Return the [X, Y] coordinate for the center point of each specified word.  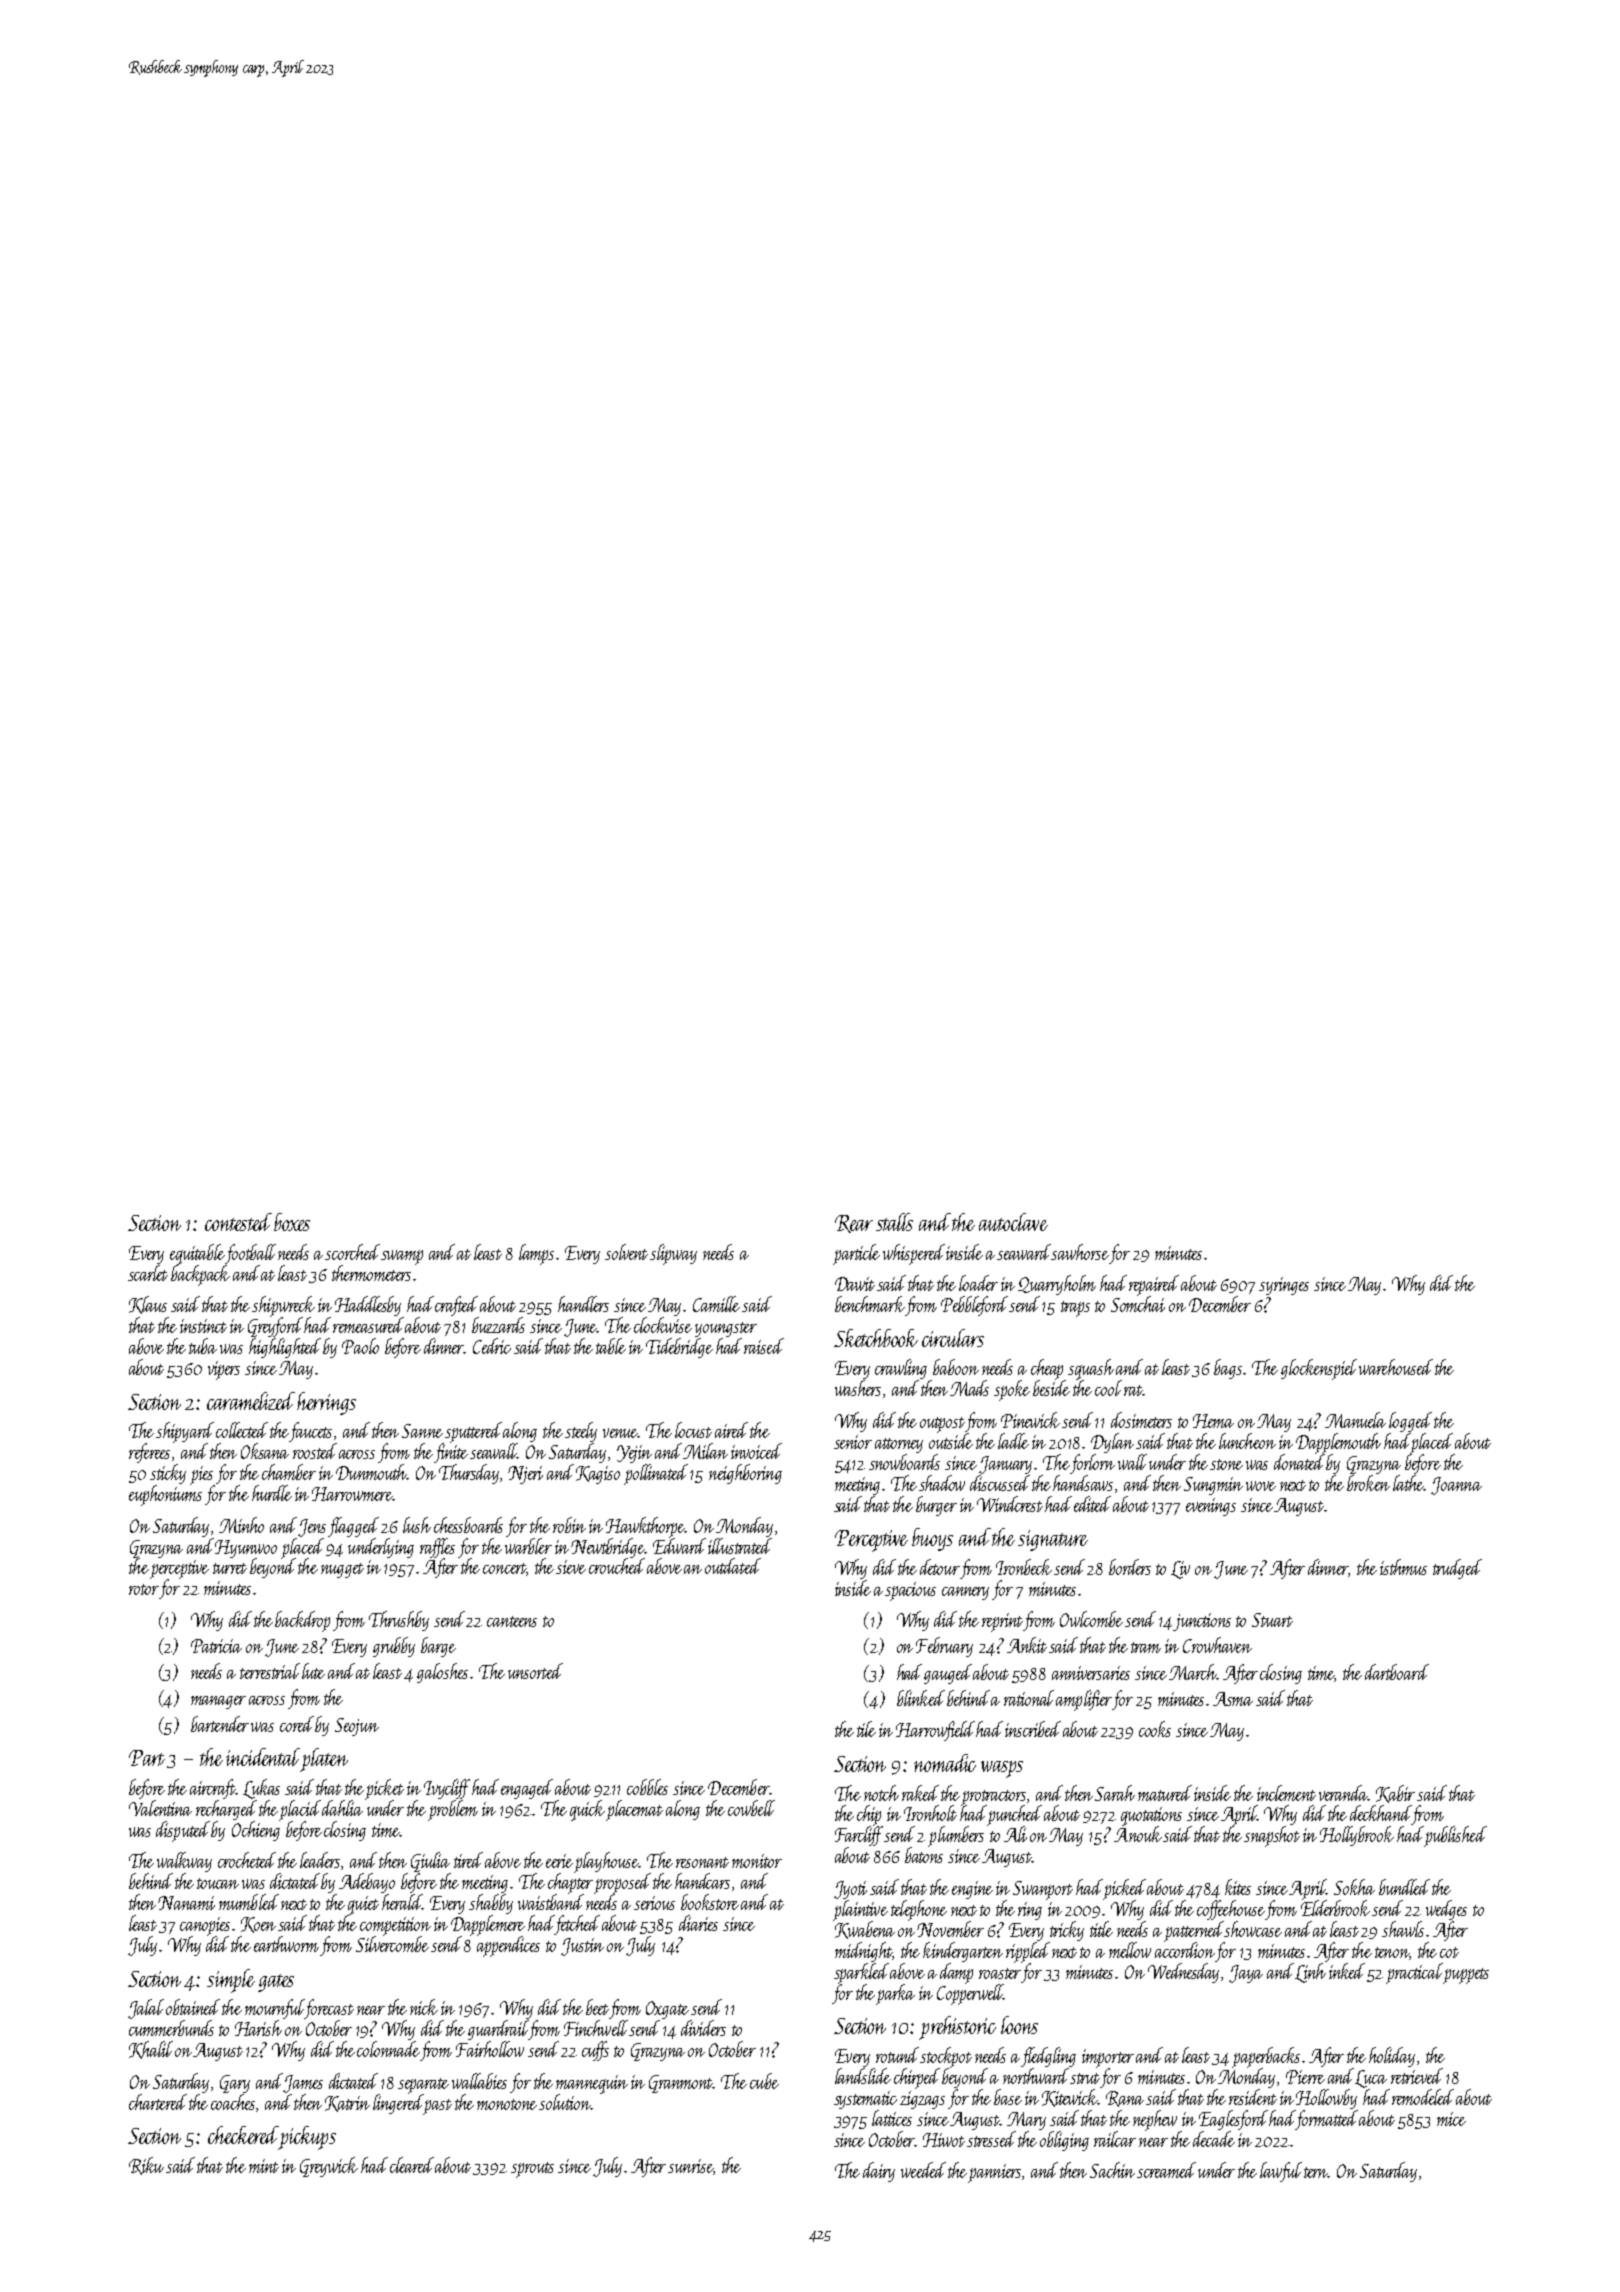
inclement [1286, 1793]
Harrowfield [936, 1731]
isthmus [1403, 1567]
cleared [412, 2165]
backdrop [302, 1621]
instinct [203, 1326]
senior [853, 1442]
